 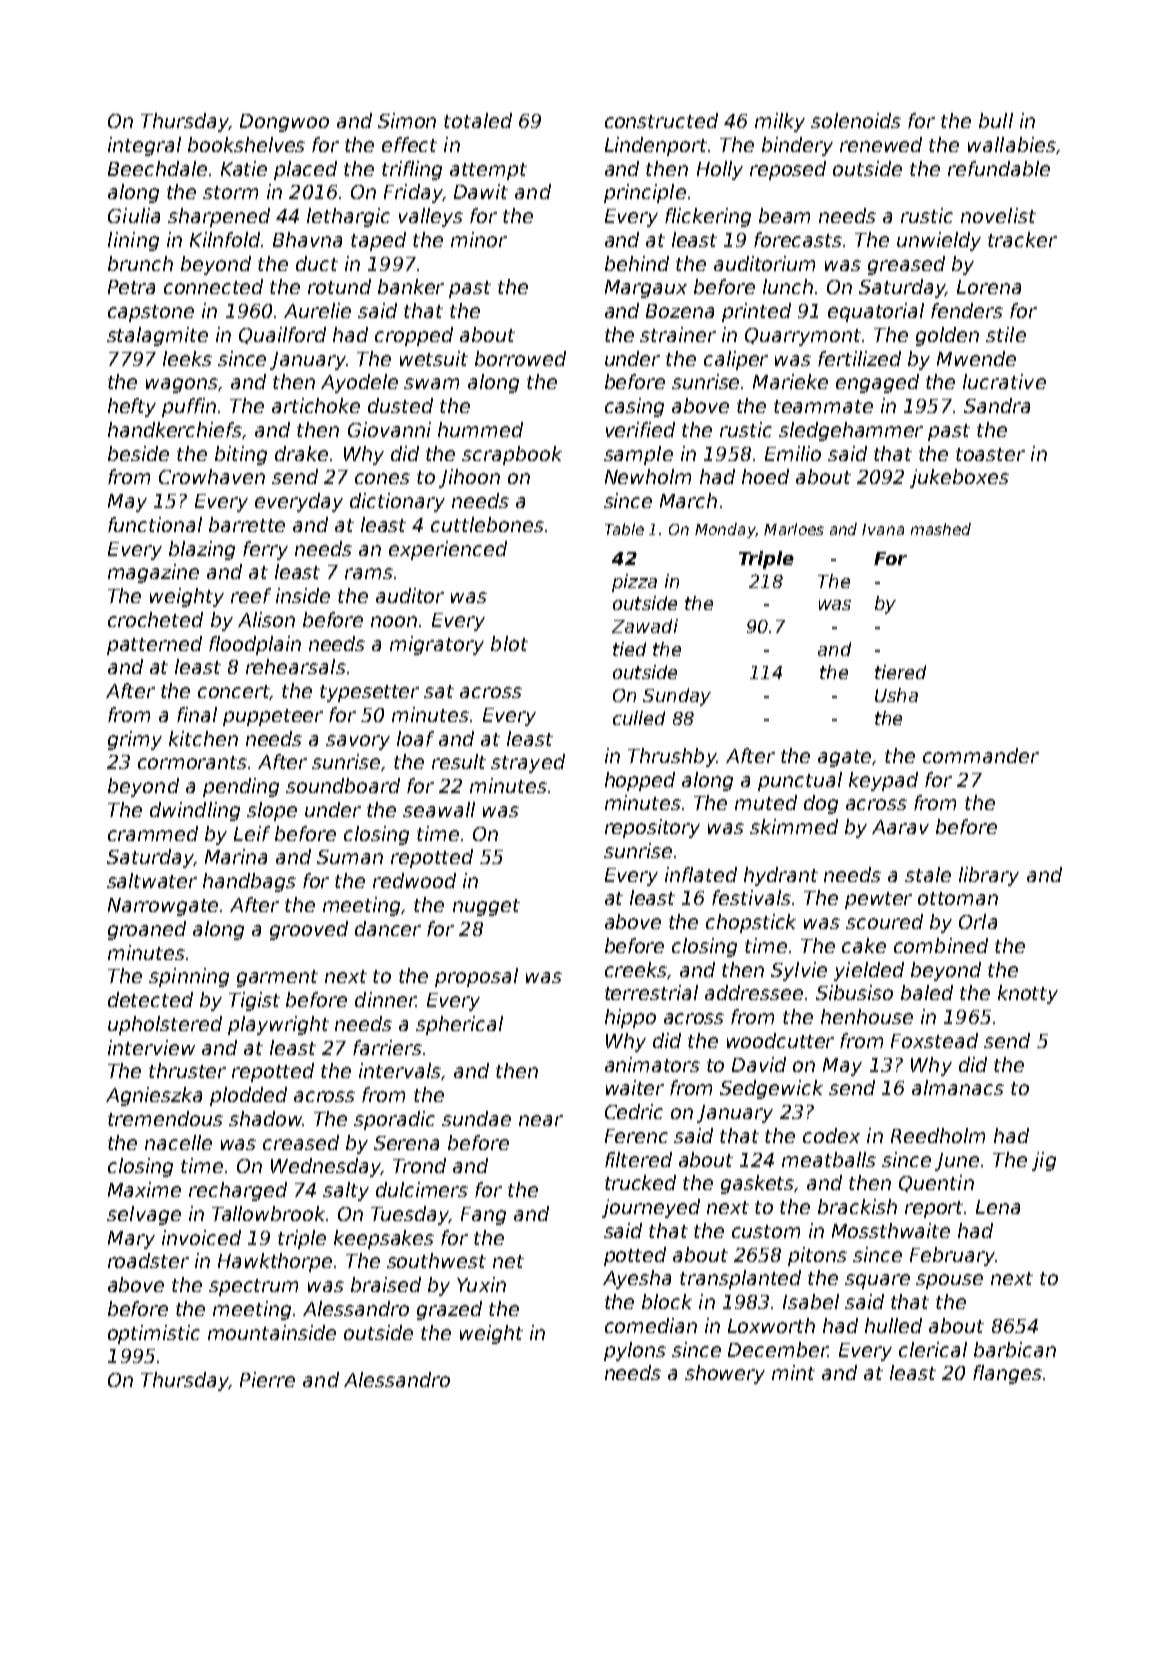 What do you see at coordinates (780, 122) in the page?
I see `milky` at bounding box center [780, 122].
